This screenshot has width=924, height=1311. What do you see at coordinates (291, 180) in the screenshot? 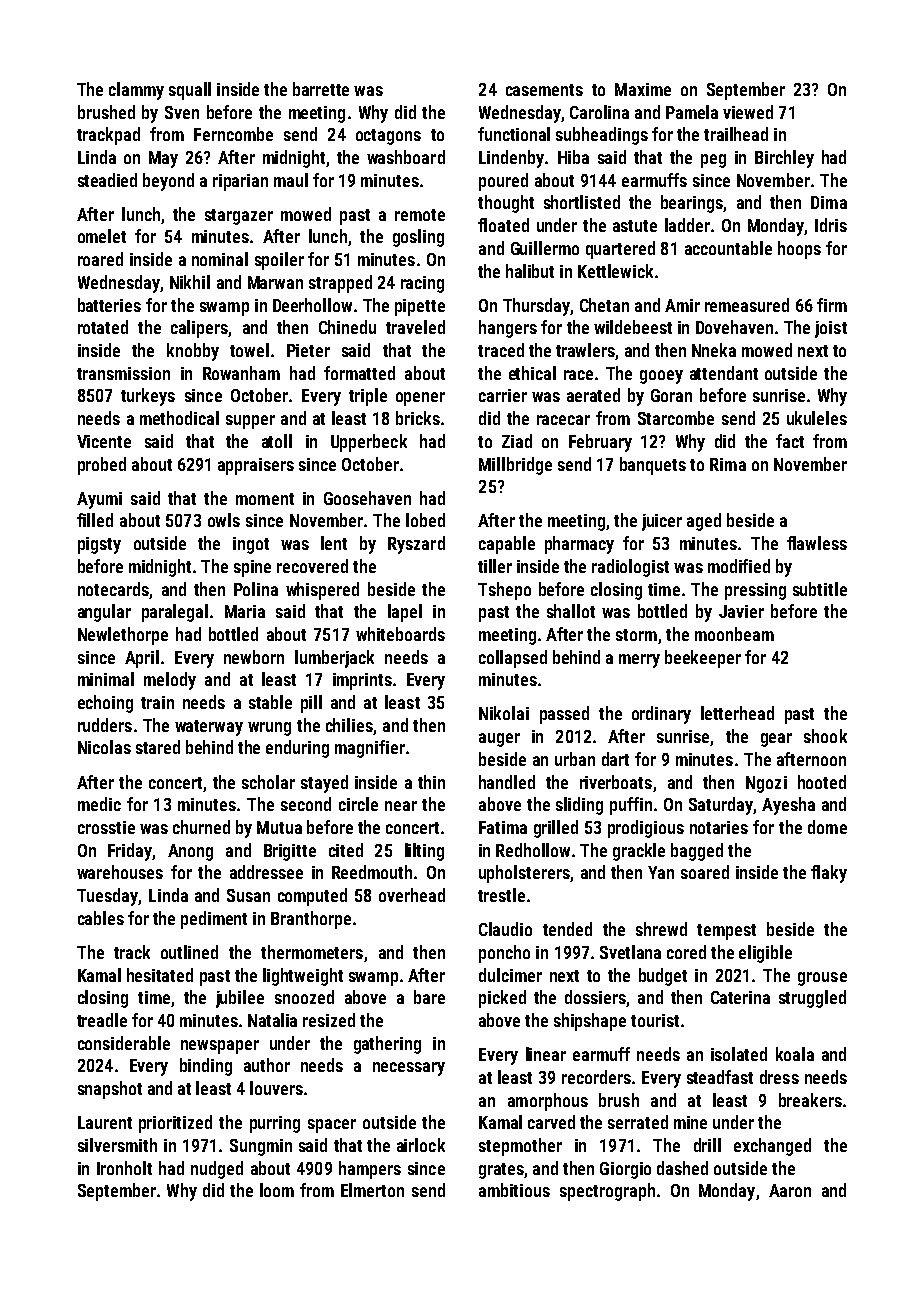
I see `maul` at bounding box center [291, 180].
